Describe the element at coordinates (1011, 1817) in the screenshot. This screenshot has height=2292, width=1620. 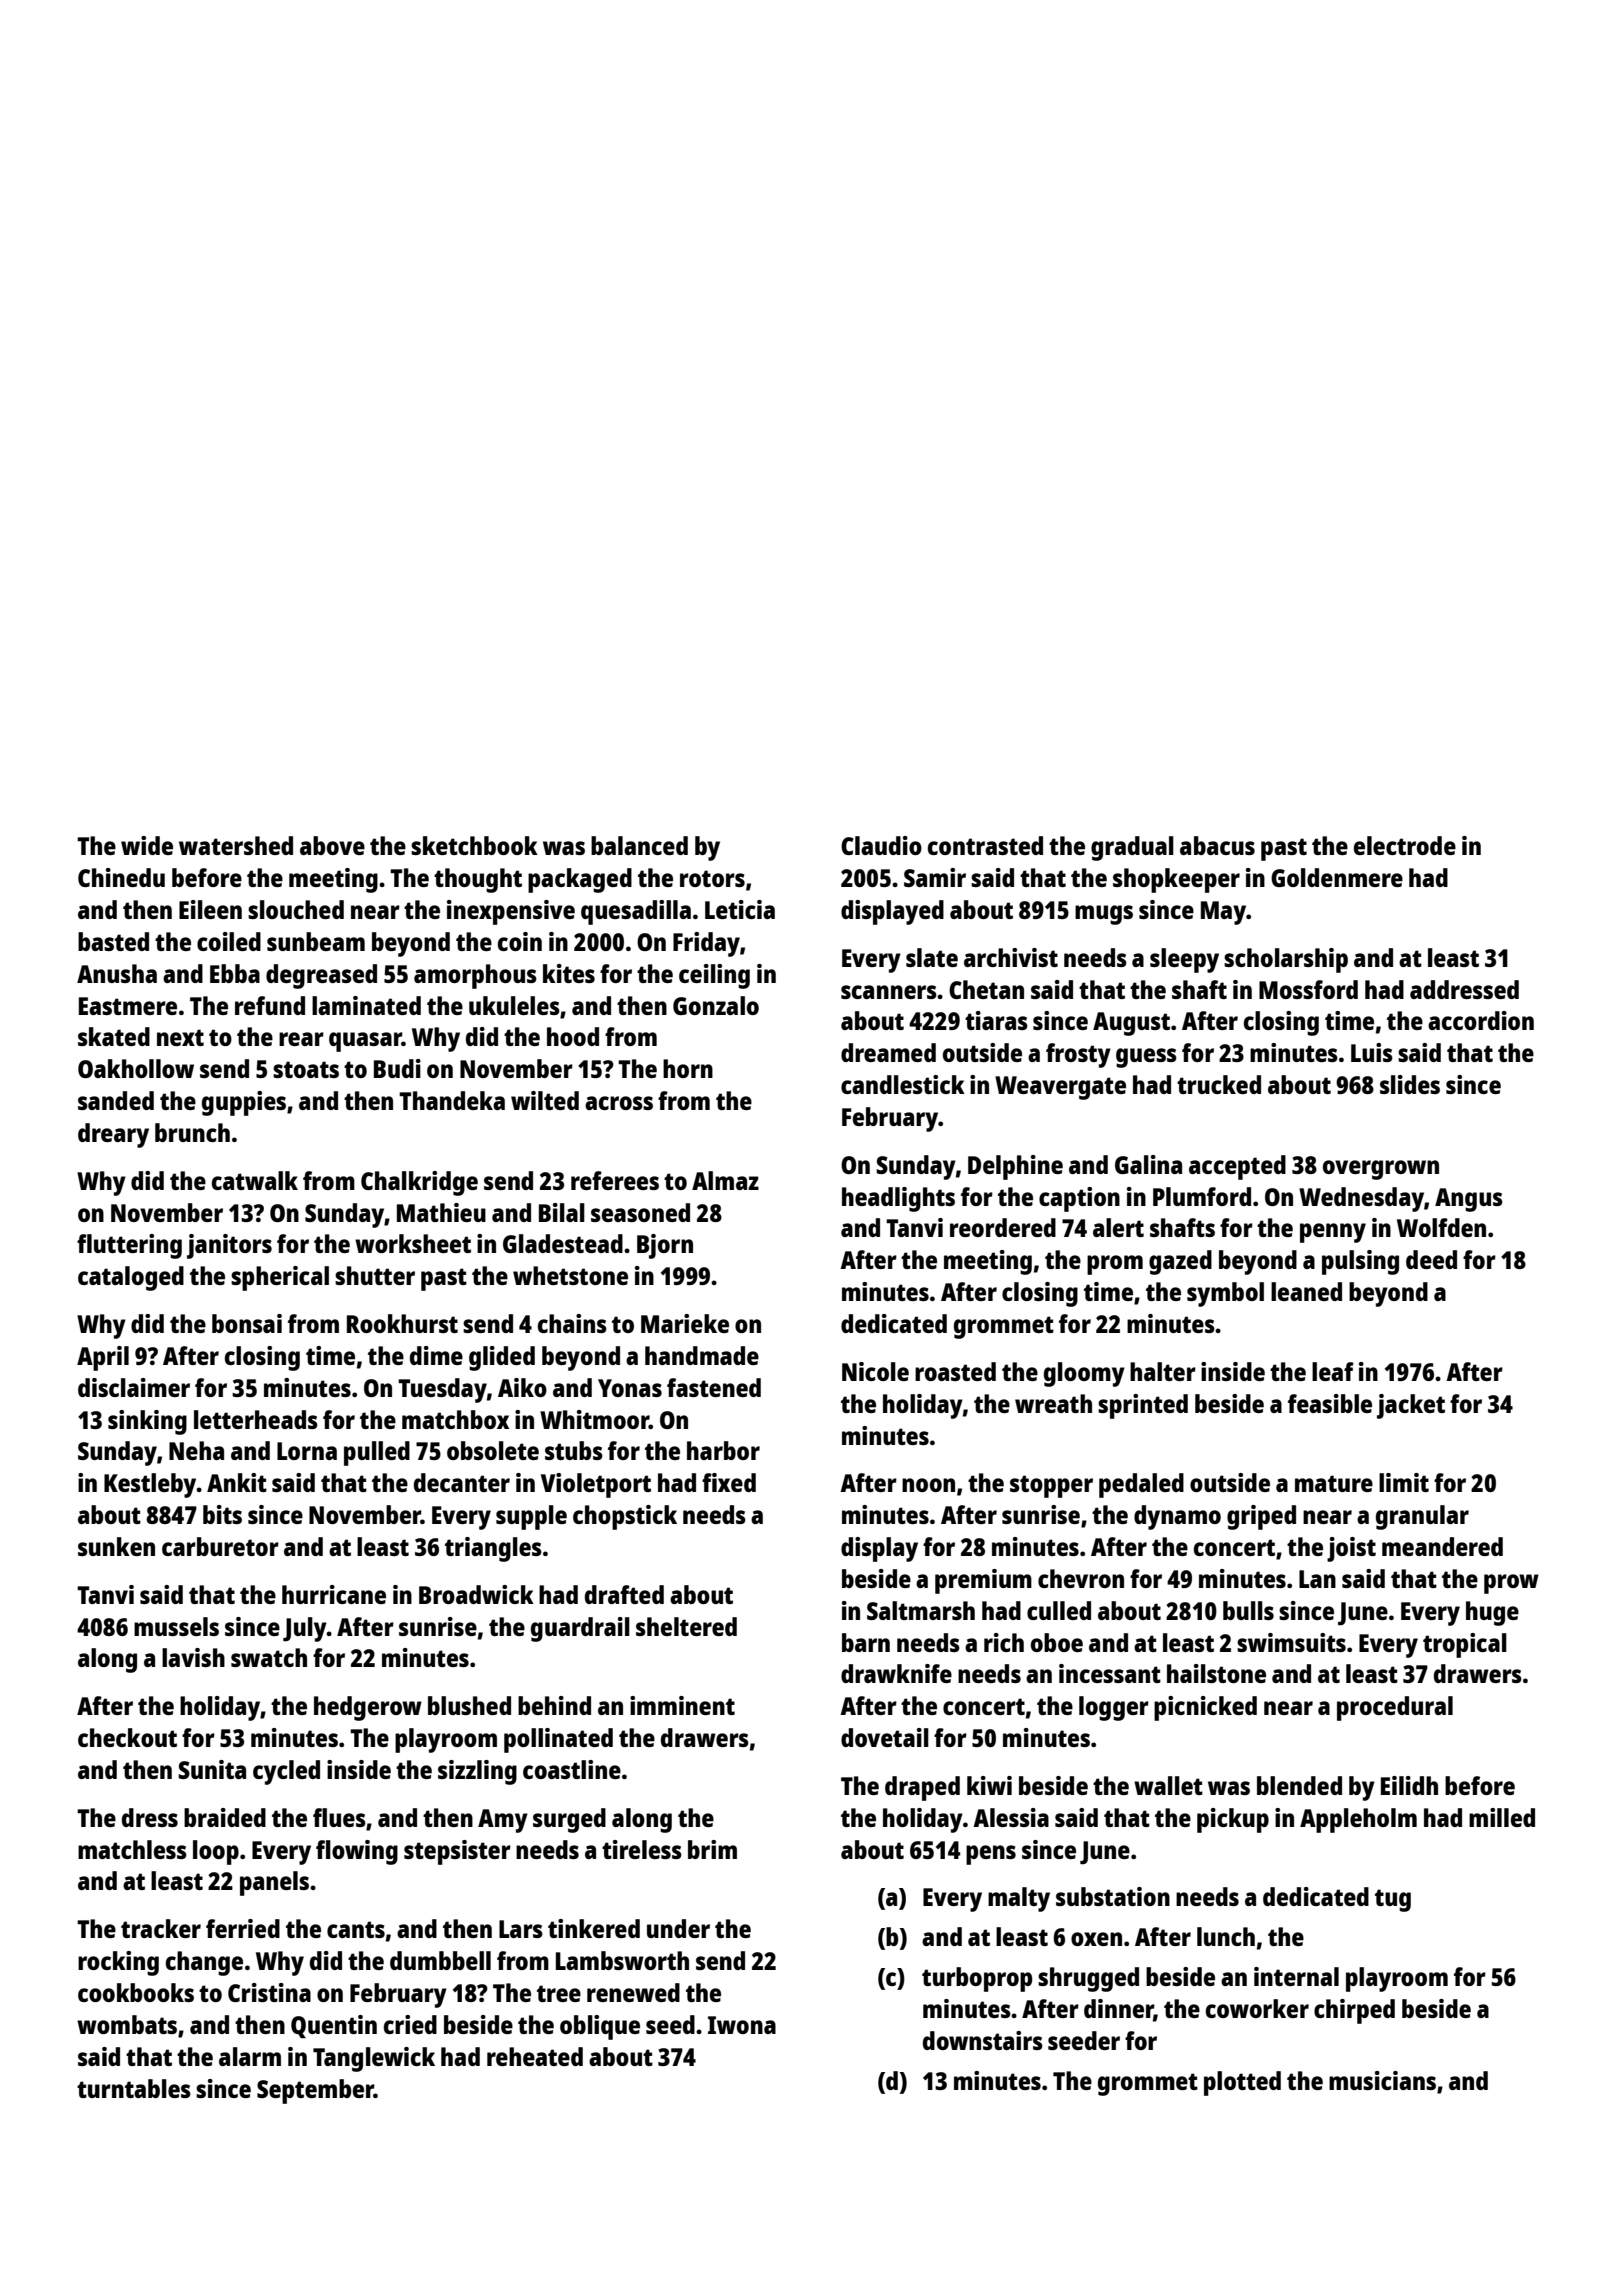
I see `Alessia` at that location.
